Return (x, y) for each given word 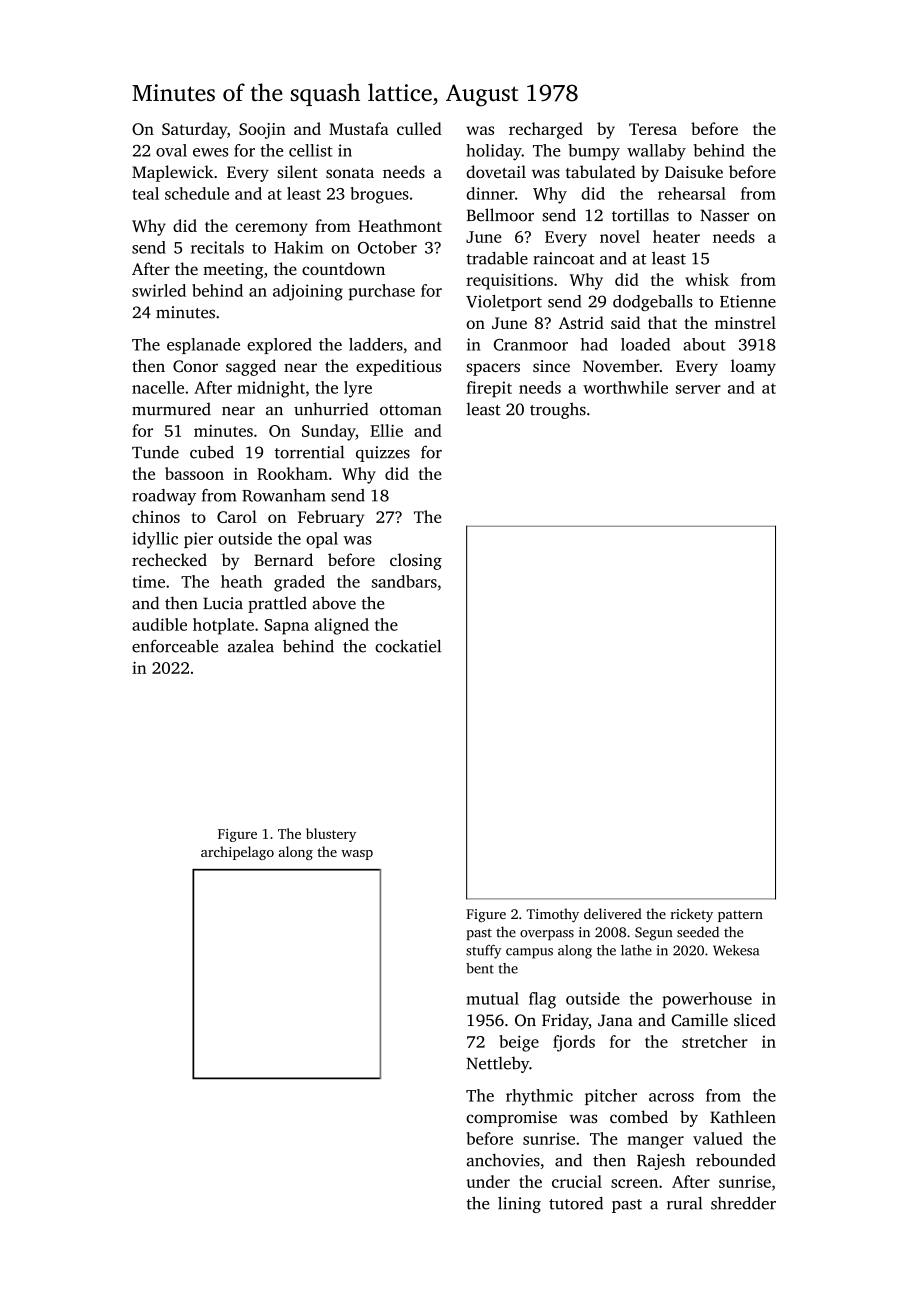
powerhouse (707, 1000)
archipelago (237, 853)
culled (419, 128)
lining (519, 1205)
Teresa (653, 129)
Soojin (262, 131)
